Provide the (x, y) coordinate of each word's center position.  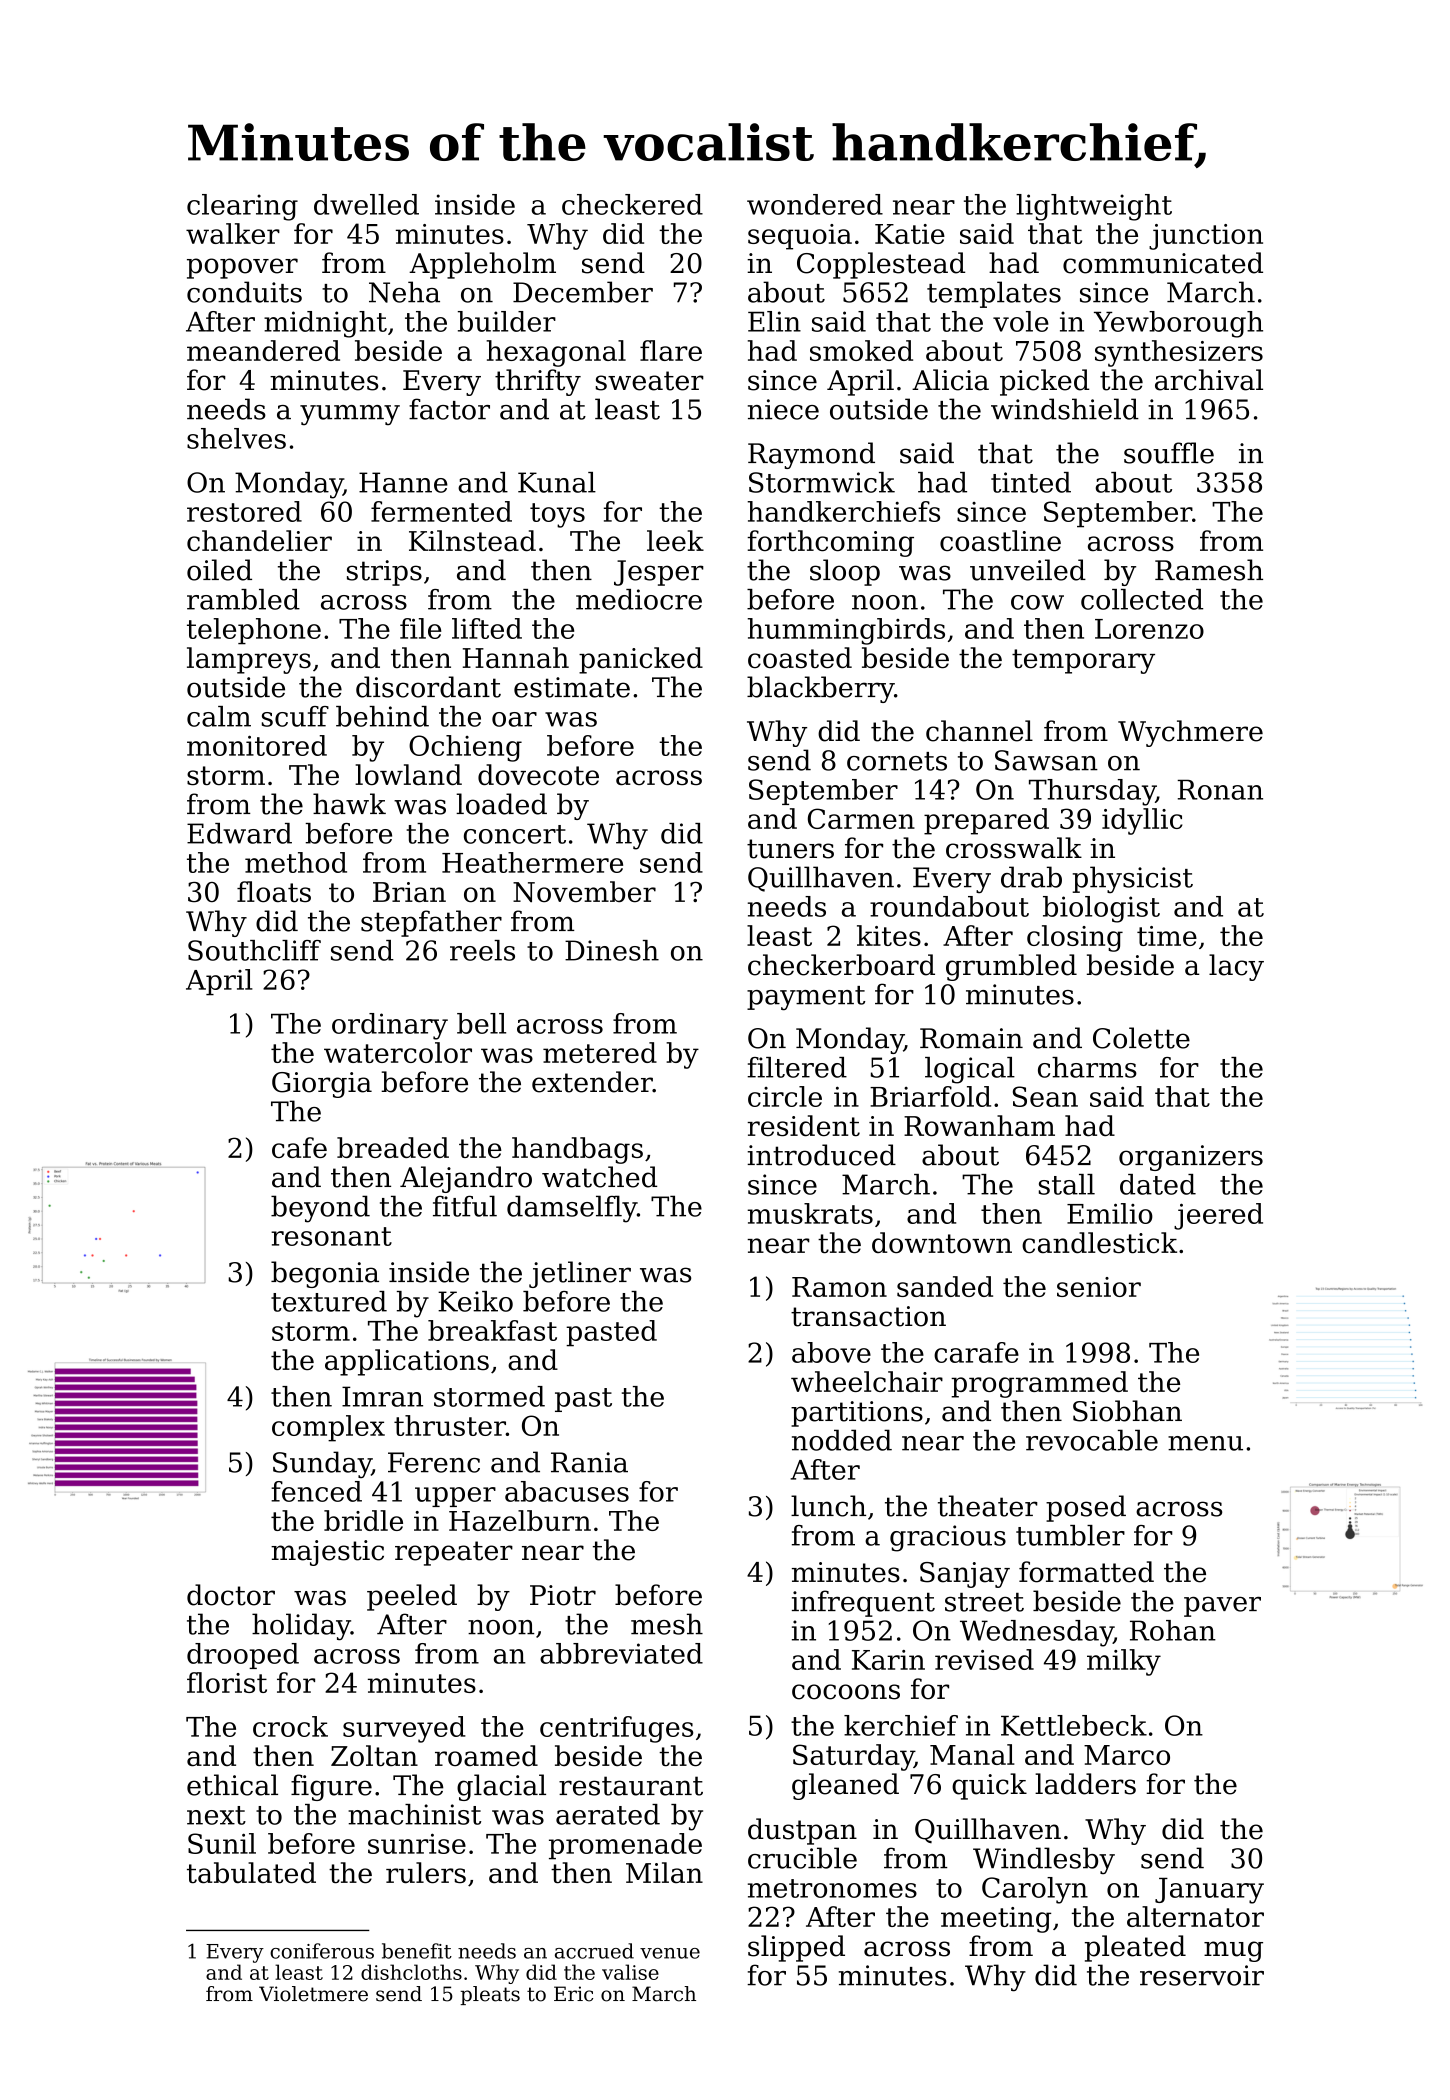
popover (242, 268)
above (831, 1352)
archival (1209, 380)
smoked (861, 350)
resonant (331, 1236)
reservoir (1202, 1975)
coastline (1000, 541)
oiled (219, 570)
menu (1205, 1443)
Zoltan (374, 1755)
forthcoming (830, 543)
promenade (625, 1846)
